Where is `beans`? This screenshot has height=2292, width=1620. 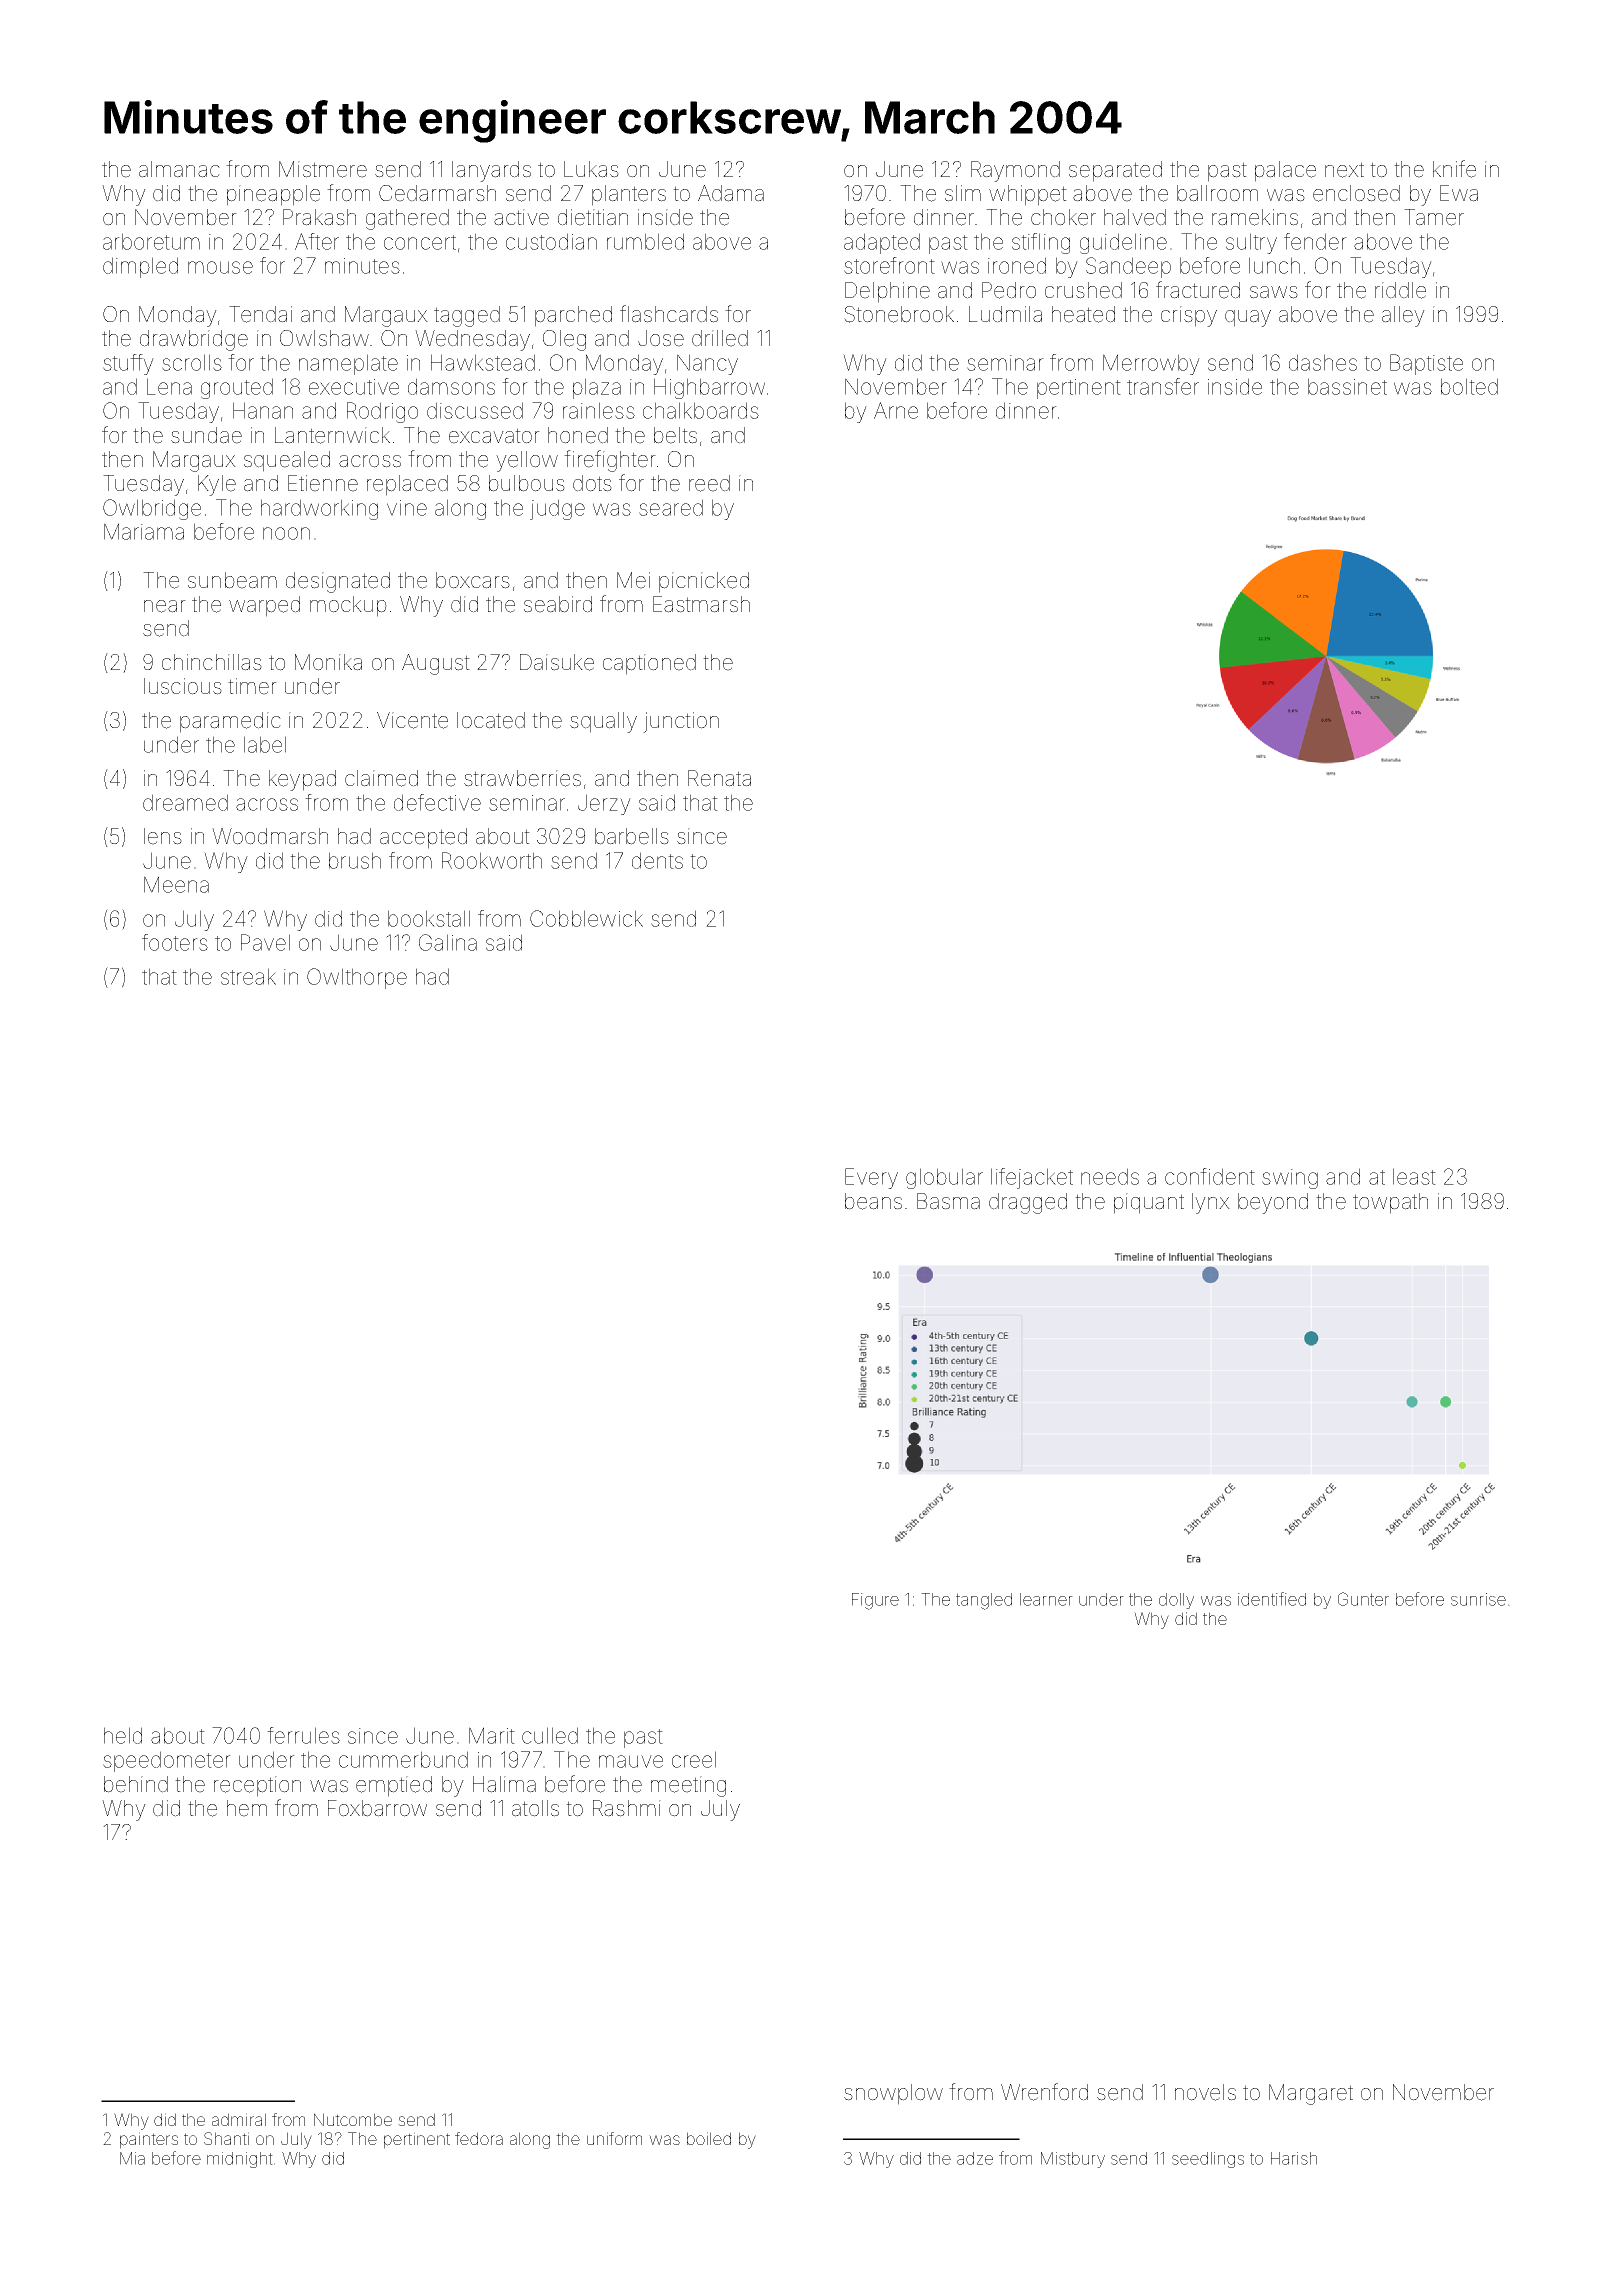 beans is located at coordinates (873, 1201).
